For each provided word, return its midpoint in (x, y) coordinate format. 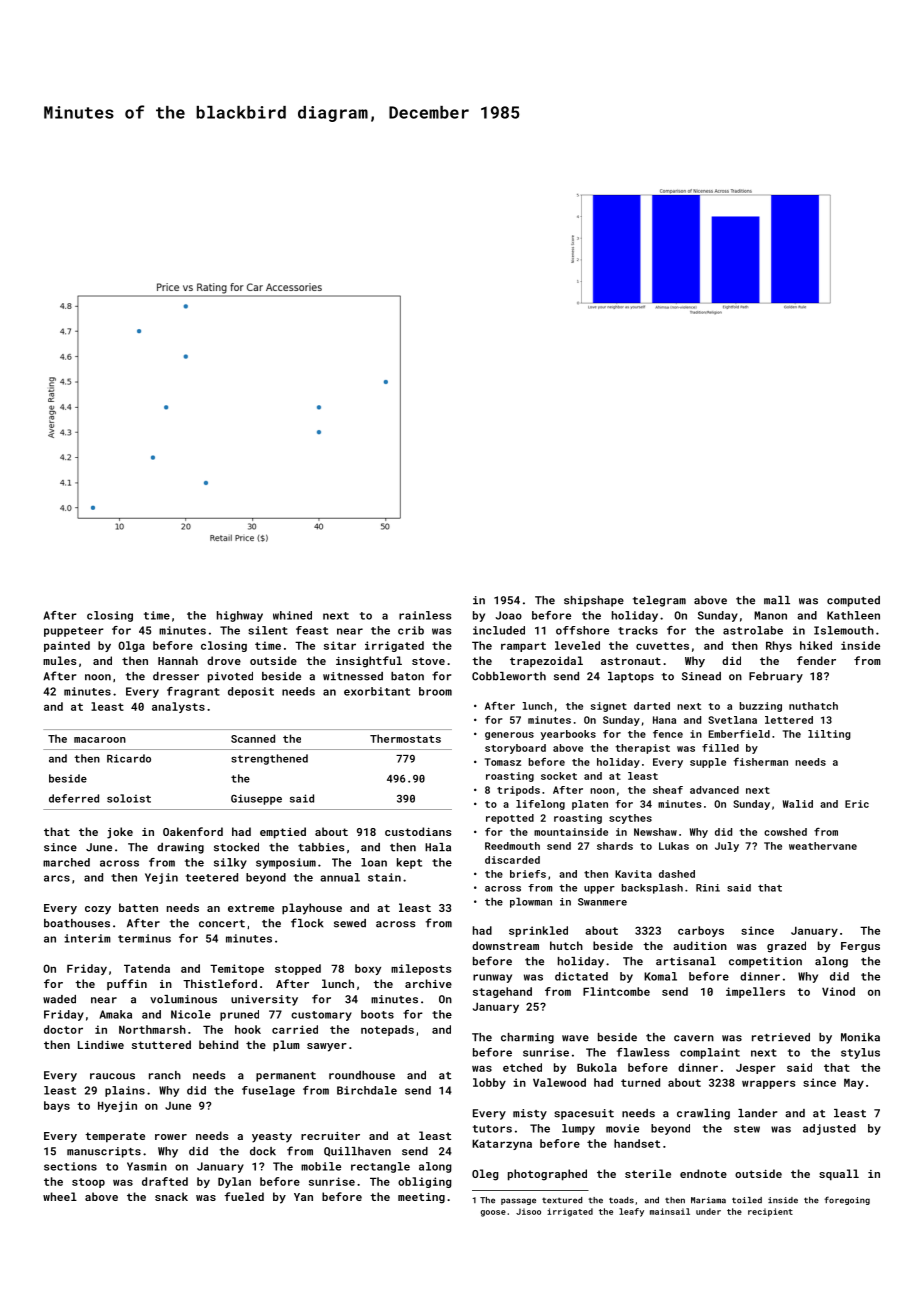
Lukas (674, 846)
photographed (547, 1175)
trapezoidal (546, 661)
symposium (286, 863)
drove (224, 660)
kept (409, 863)
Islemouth (844, 630)
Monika (860, 1037)
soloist (129, 798)
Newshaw (655, 832)
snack (171, 1196)
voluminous (183, 999)
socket (559, 776)
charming (527, 1038)
